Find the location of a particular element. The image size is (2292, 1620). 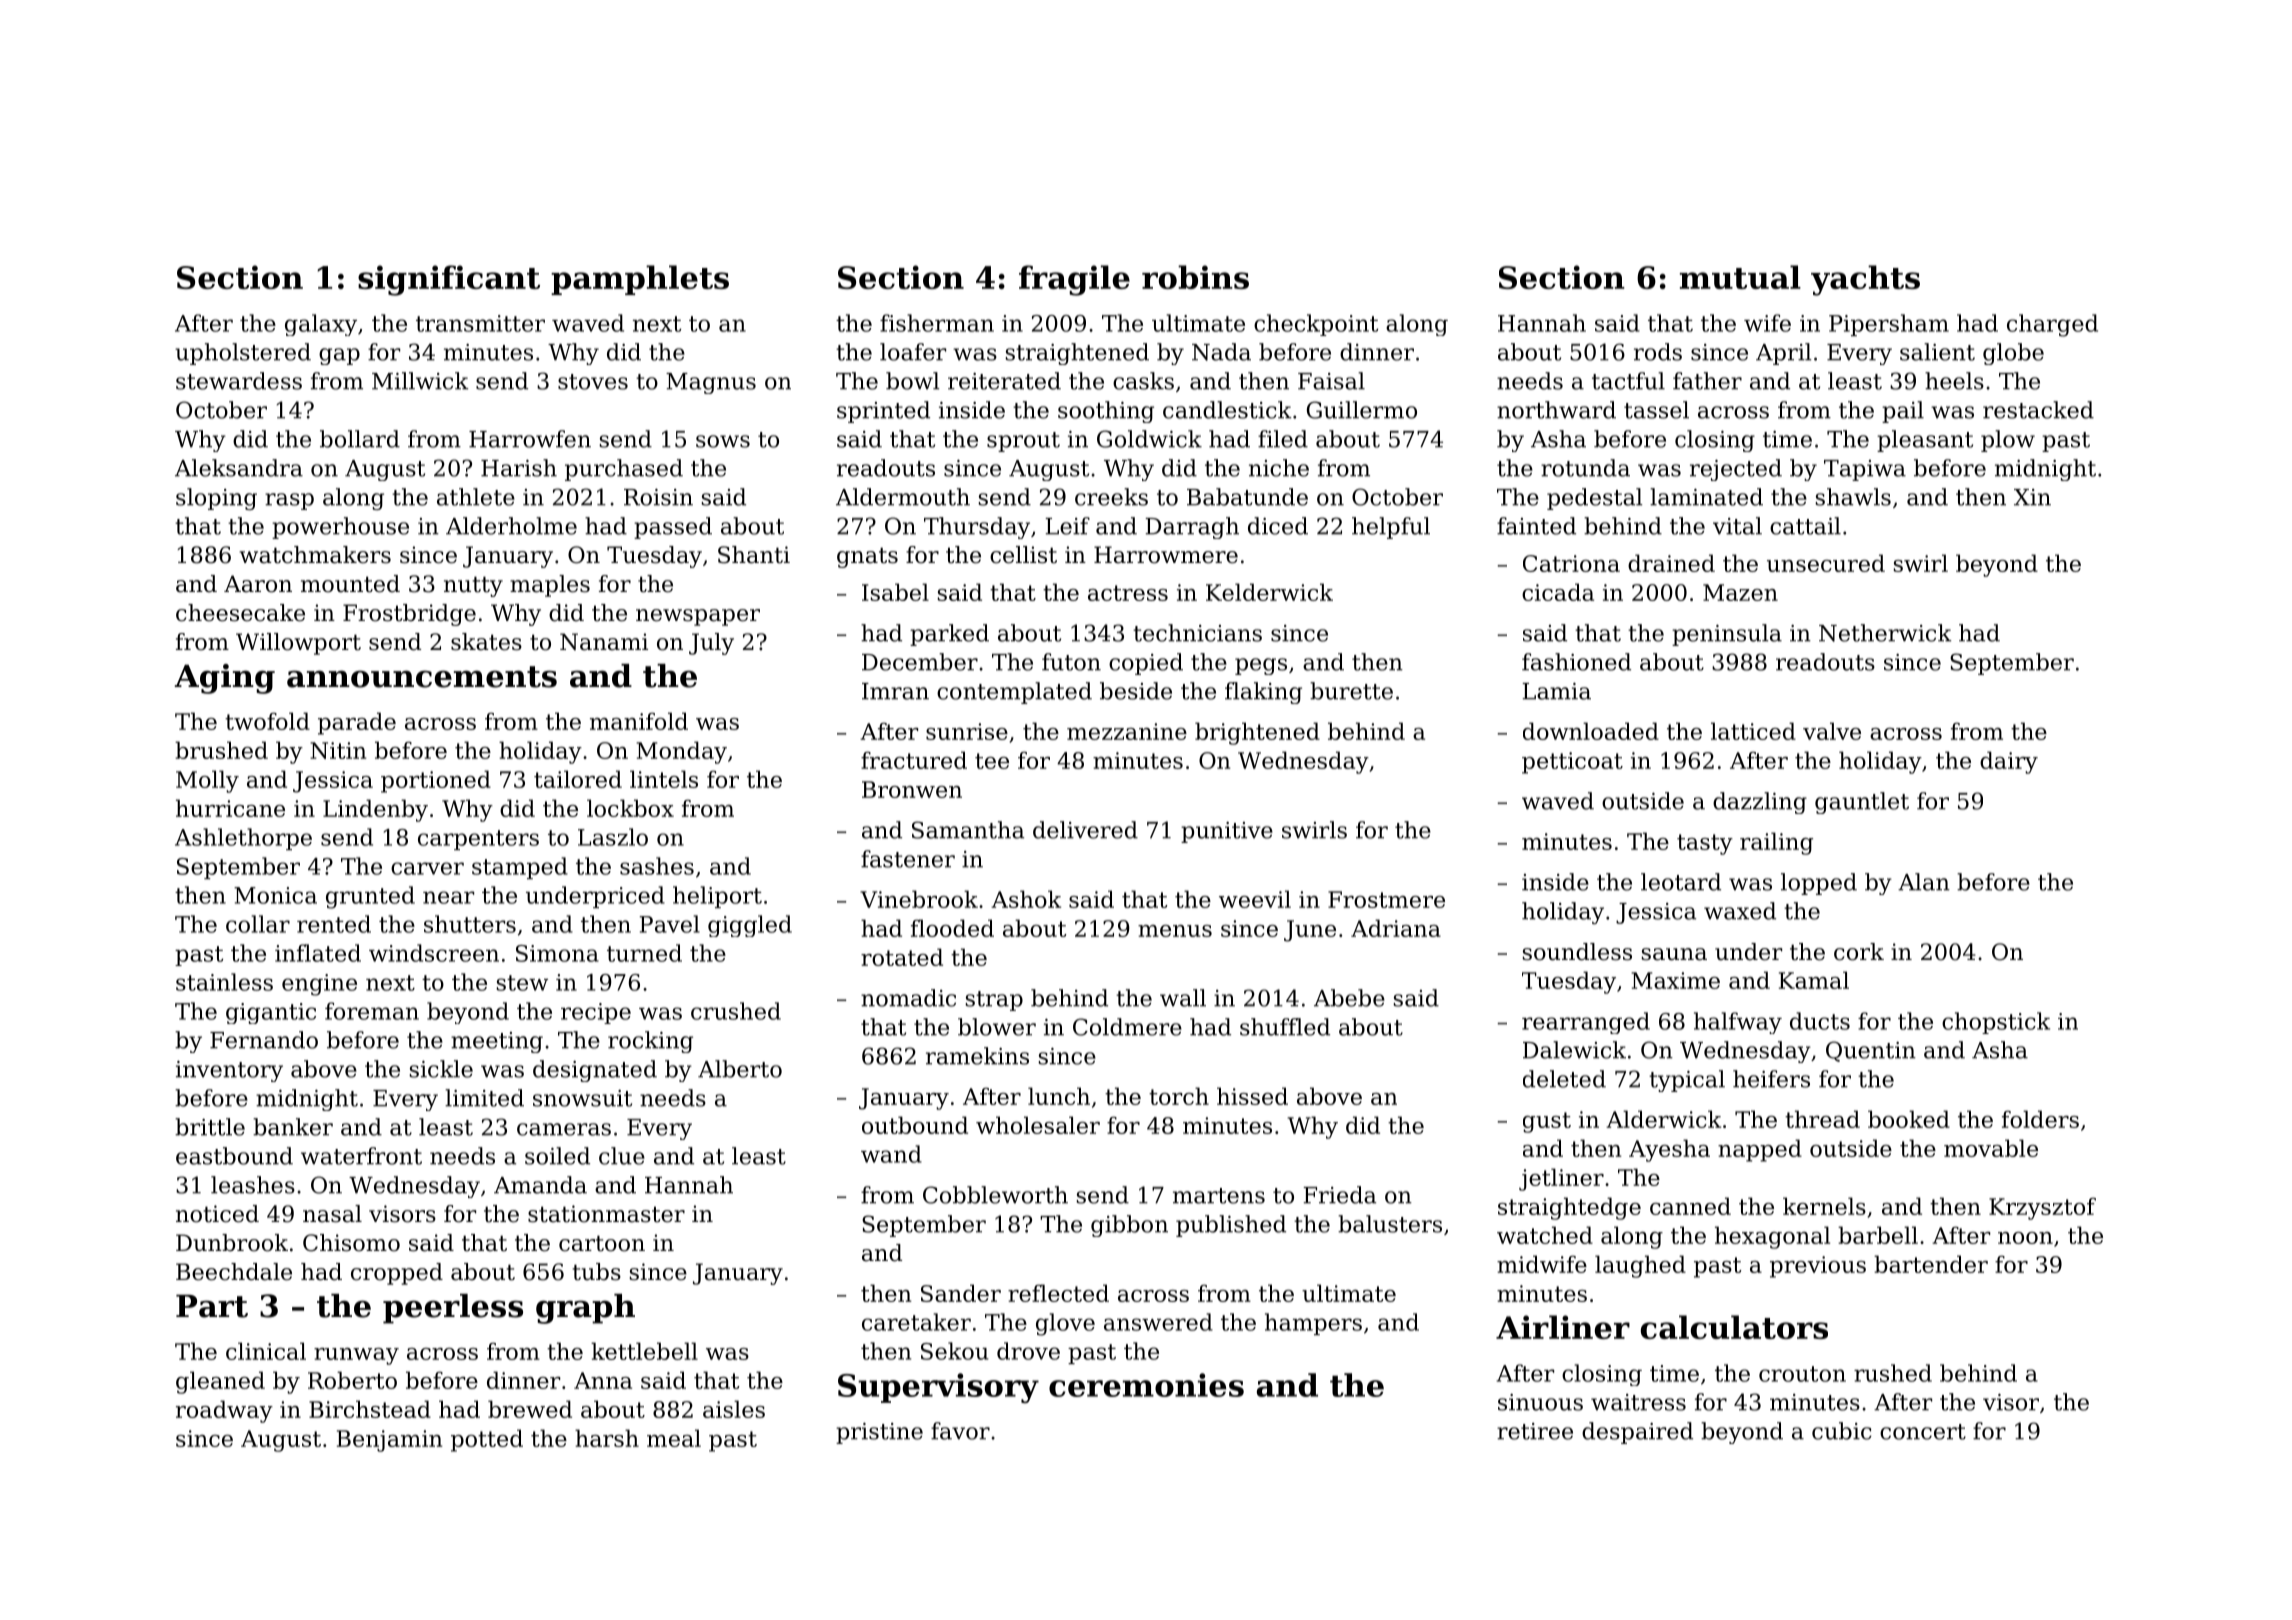

crouton is located at coordinates (1802, 1374).
